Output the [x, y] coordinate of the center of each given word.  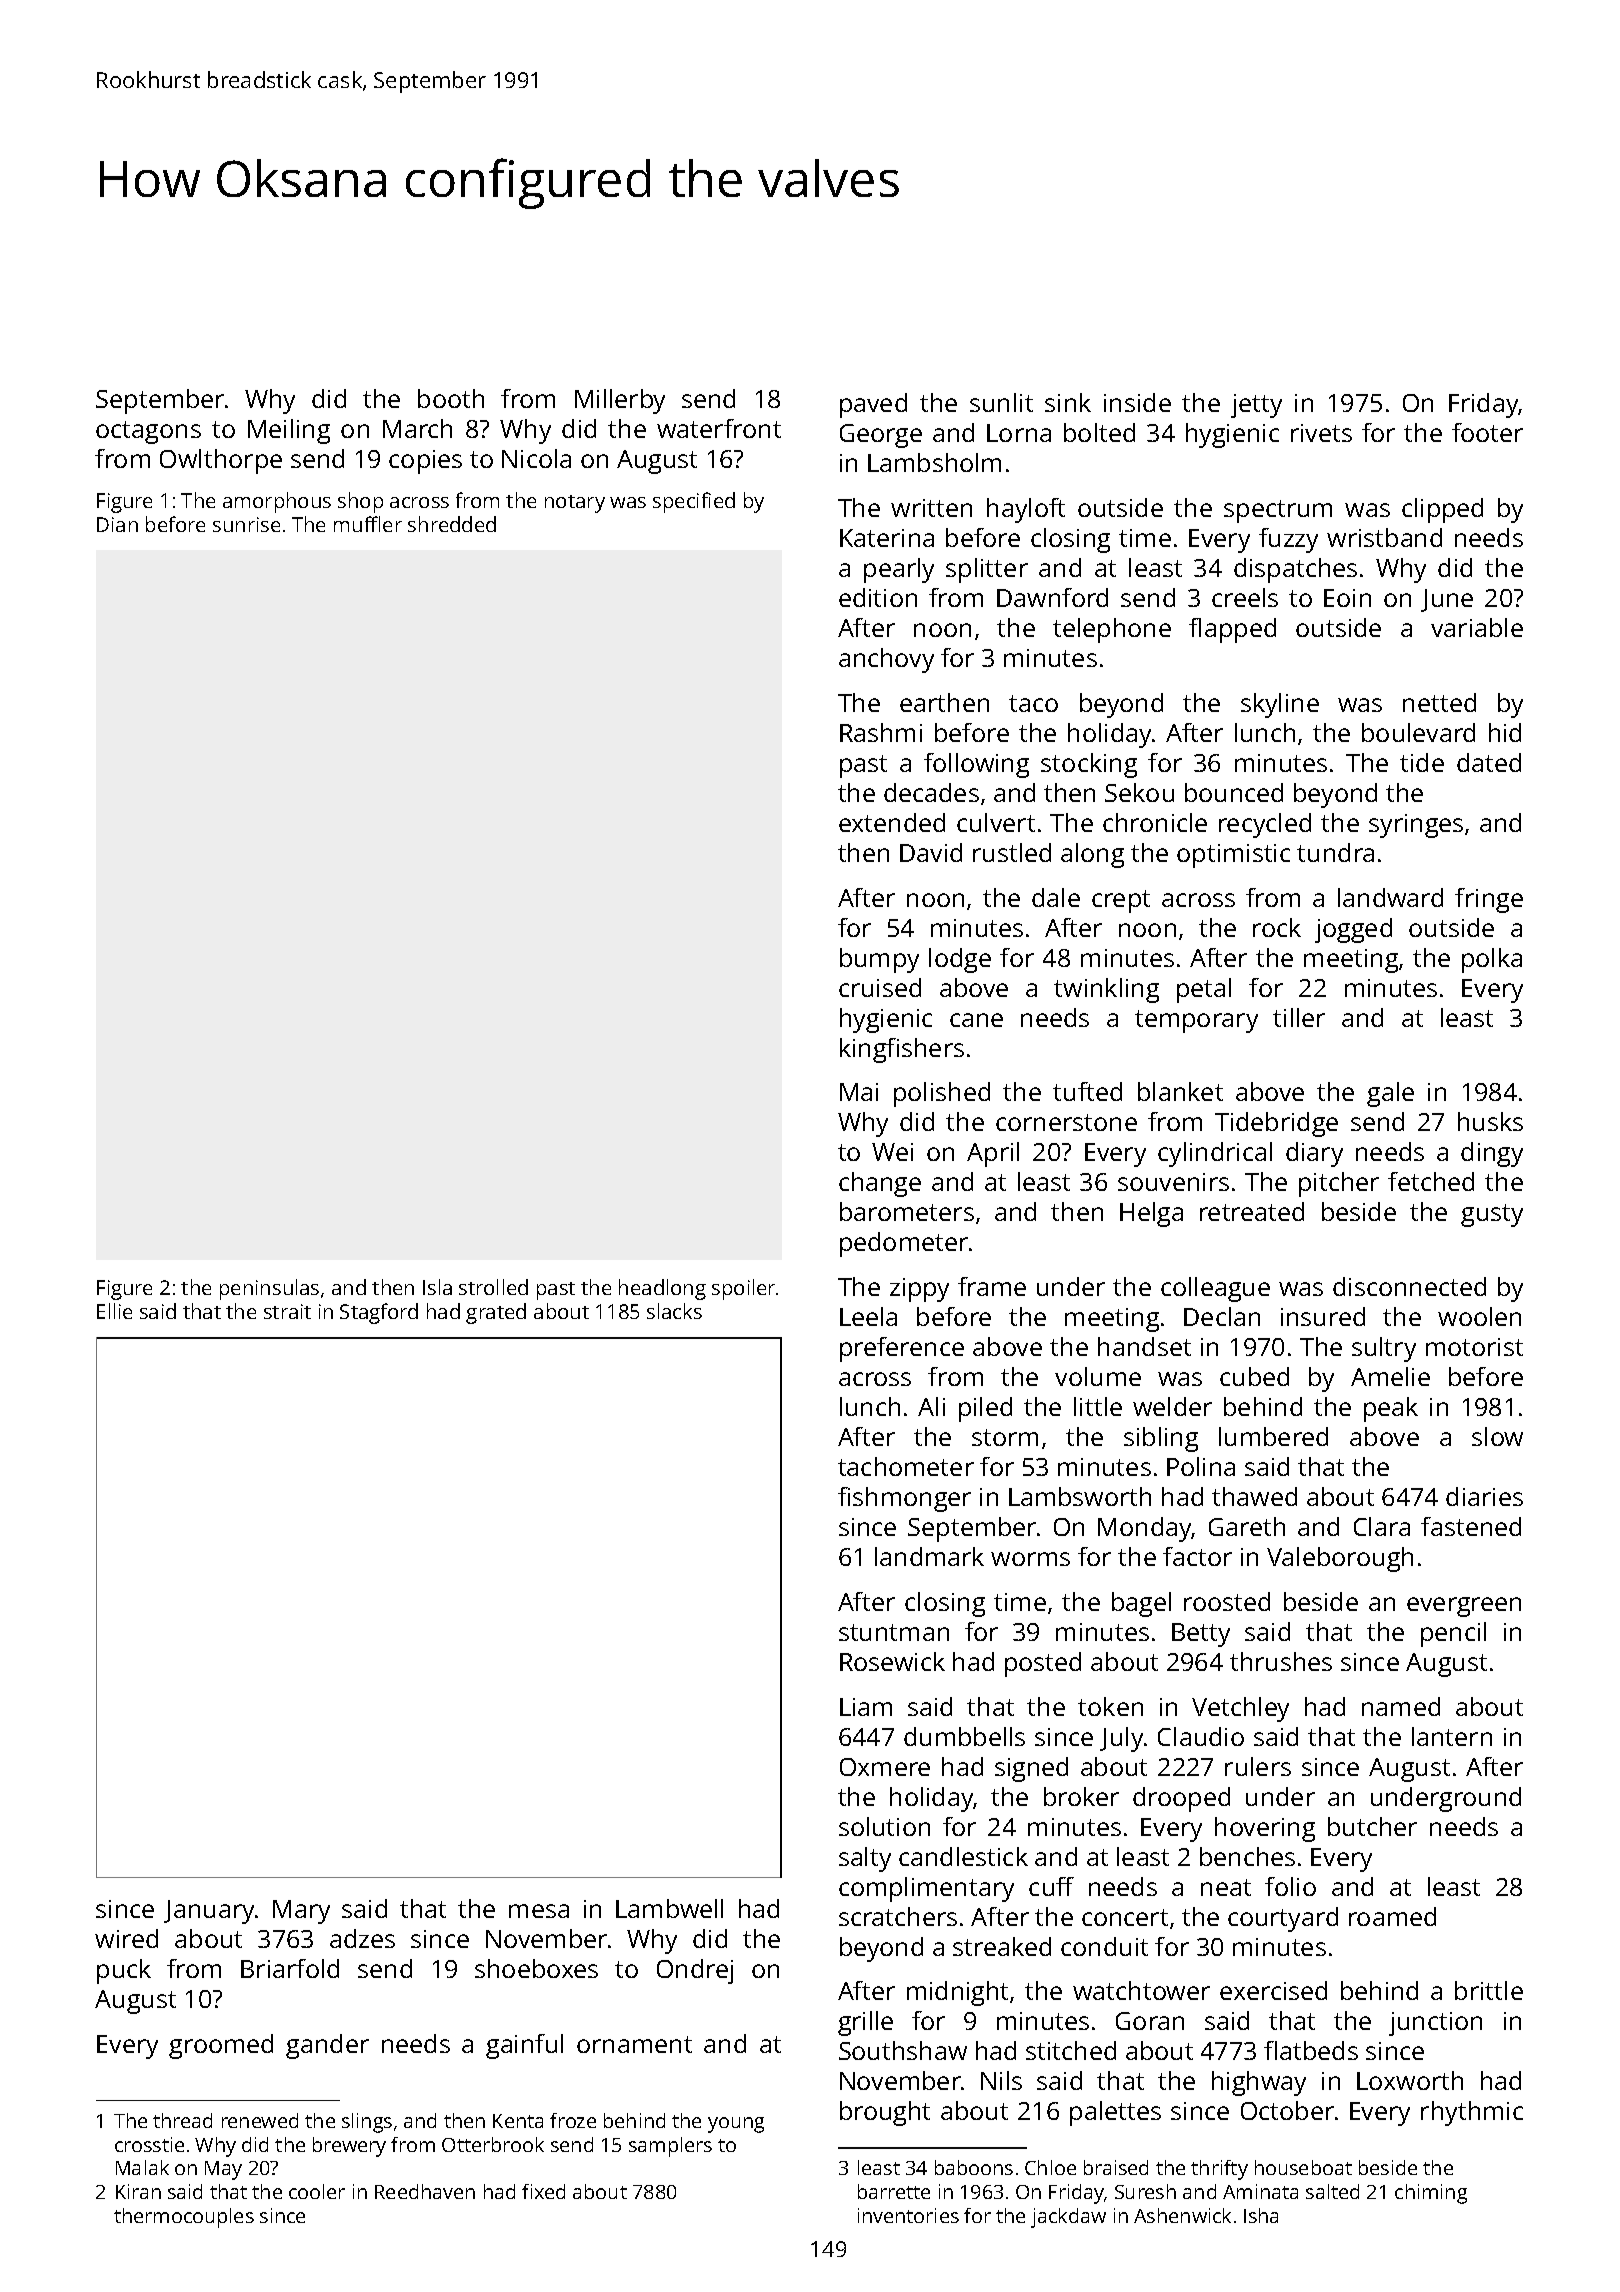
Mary [301, 1912]
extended [892, 822]
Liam [866, 1707]
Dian [117, 524]
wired [126, 1938]
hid [1505, 732]
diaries [1484, 1496]
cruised [880, 987]
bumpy [879, 960]
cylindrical [1215, 1154]
